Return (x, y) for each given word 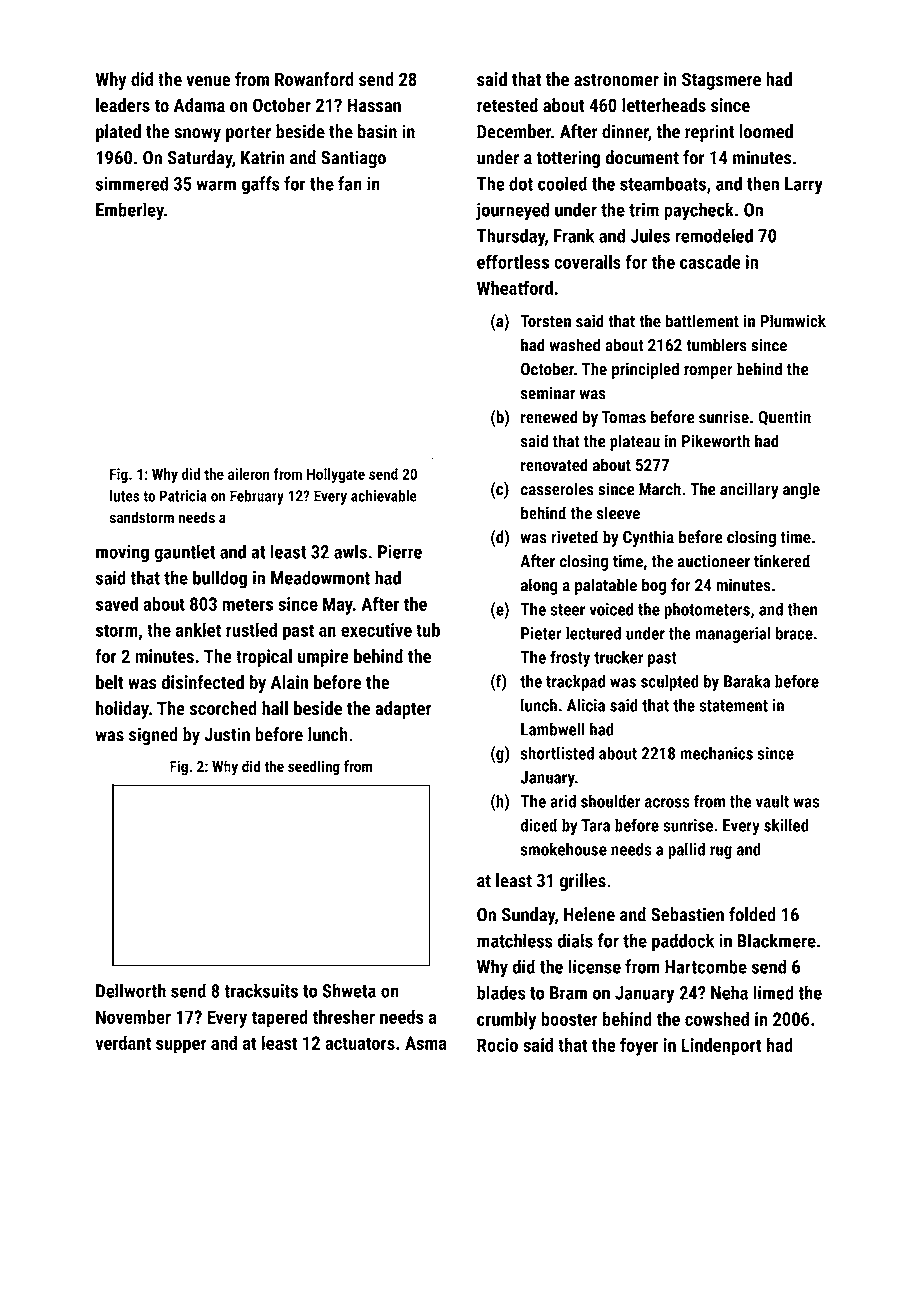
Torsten (546, 321)
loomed (766, 131)
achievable (384, 496)
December (514, 131)
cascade (710, 261)
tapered (279, 1018)
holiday (122, 710)
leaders (123, 105)
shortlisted (557, 753)
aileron (249, 474)
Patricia (183, 496)
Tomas (624, 417)
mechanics (716, 753)
